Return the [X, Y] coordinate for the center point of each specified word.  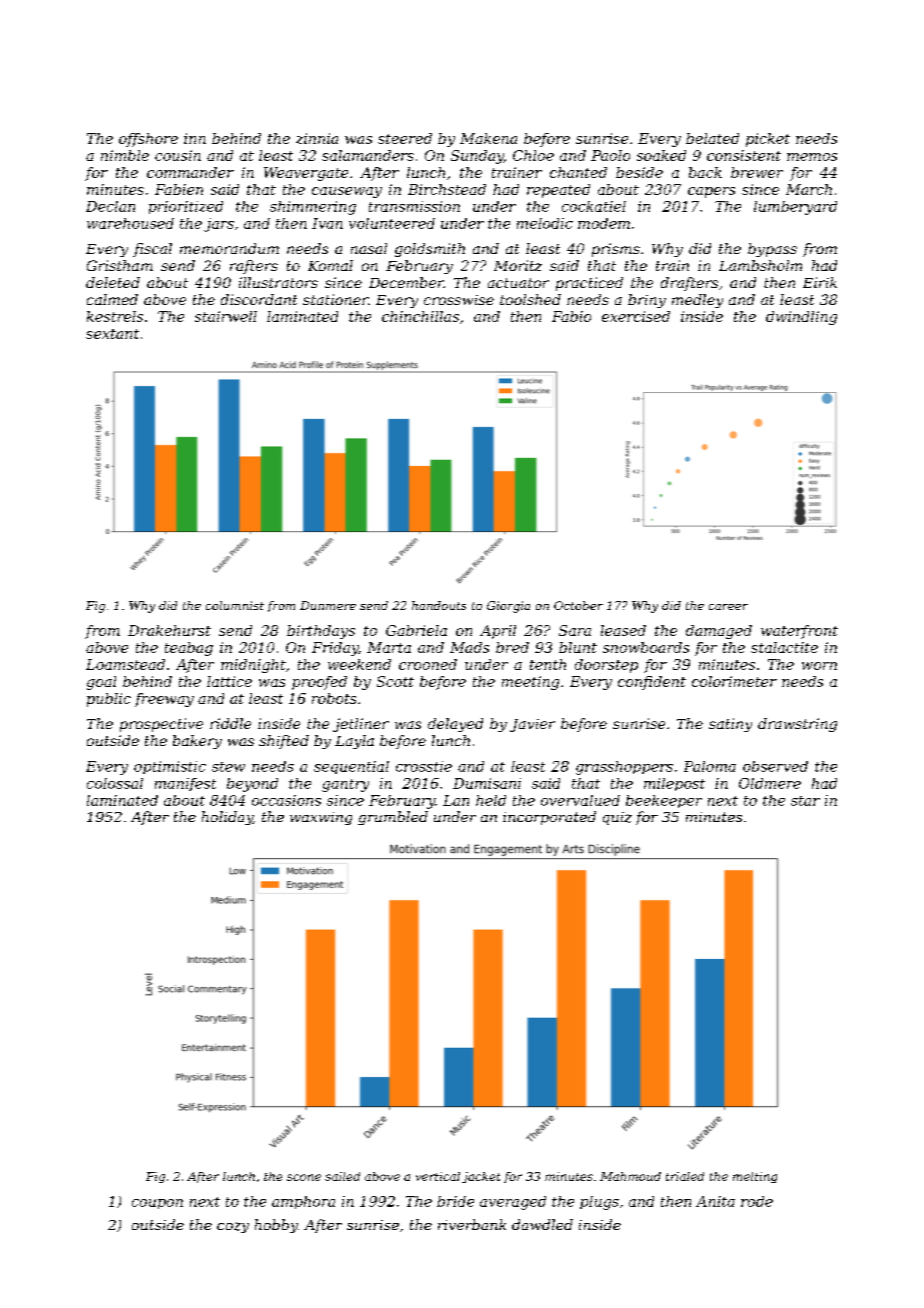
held [491, 800]
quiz [617, 818]
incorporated [549, 818]
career [728, 607]
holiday [227, 818]
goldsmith [430, 250]
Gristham [120, 265]
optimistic [170, 767]
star [805, 801]
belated [712, 138]
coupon [157, 1204]
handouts [439, 605]
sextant [112, 334]
